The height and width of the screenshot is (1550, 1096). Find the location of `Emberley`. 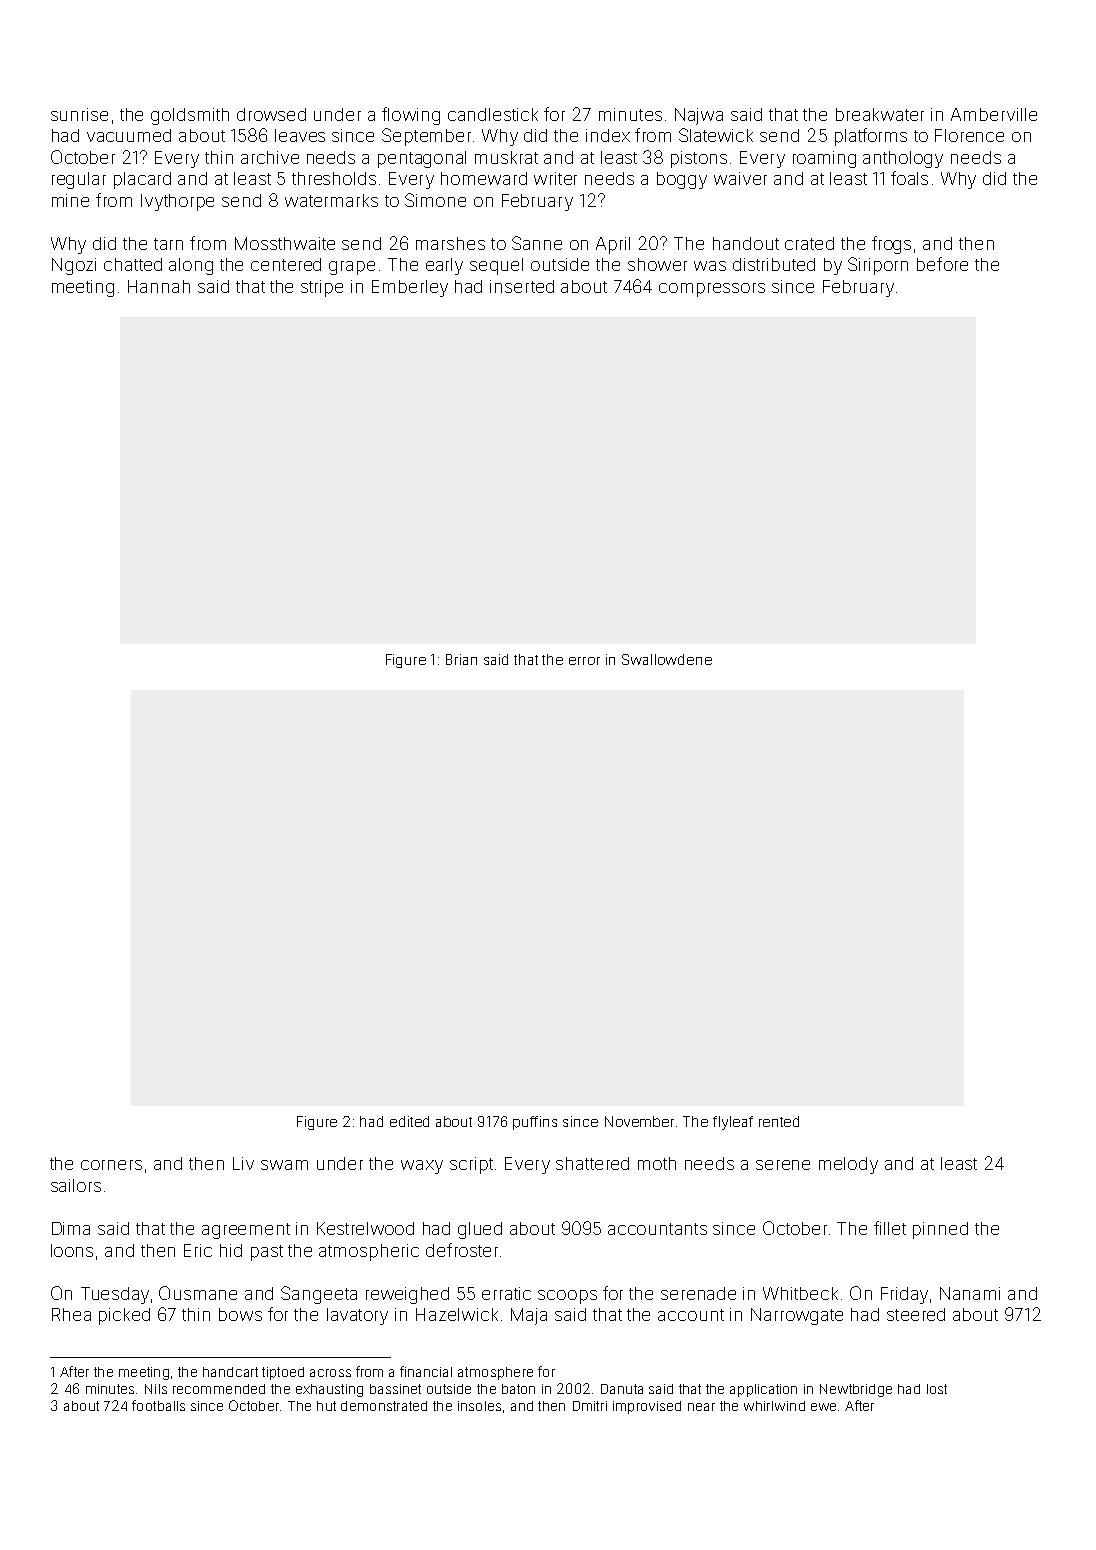

Emberley is located at coordinates (410, 288).
